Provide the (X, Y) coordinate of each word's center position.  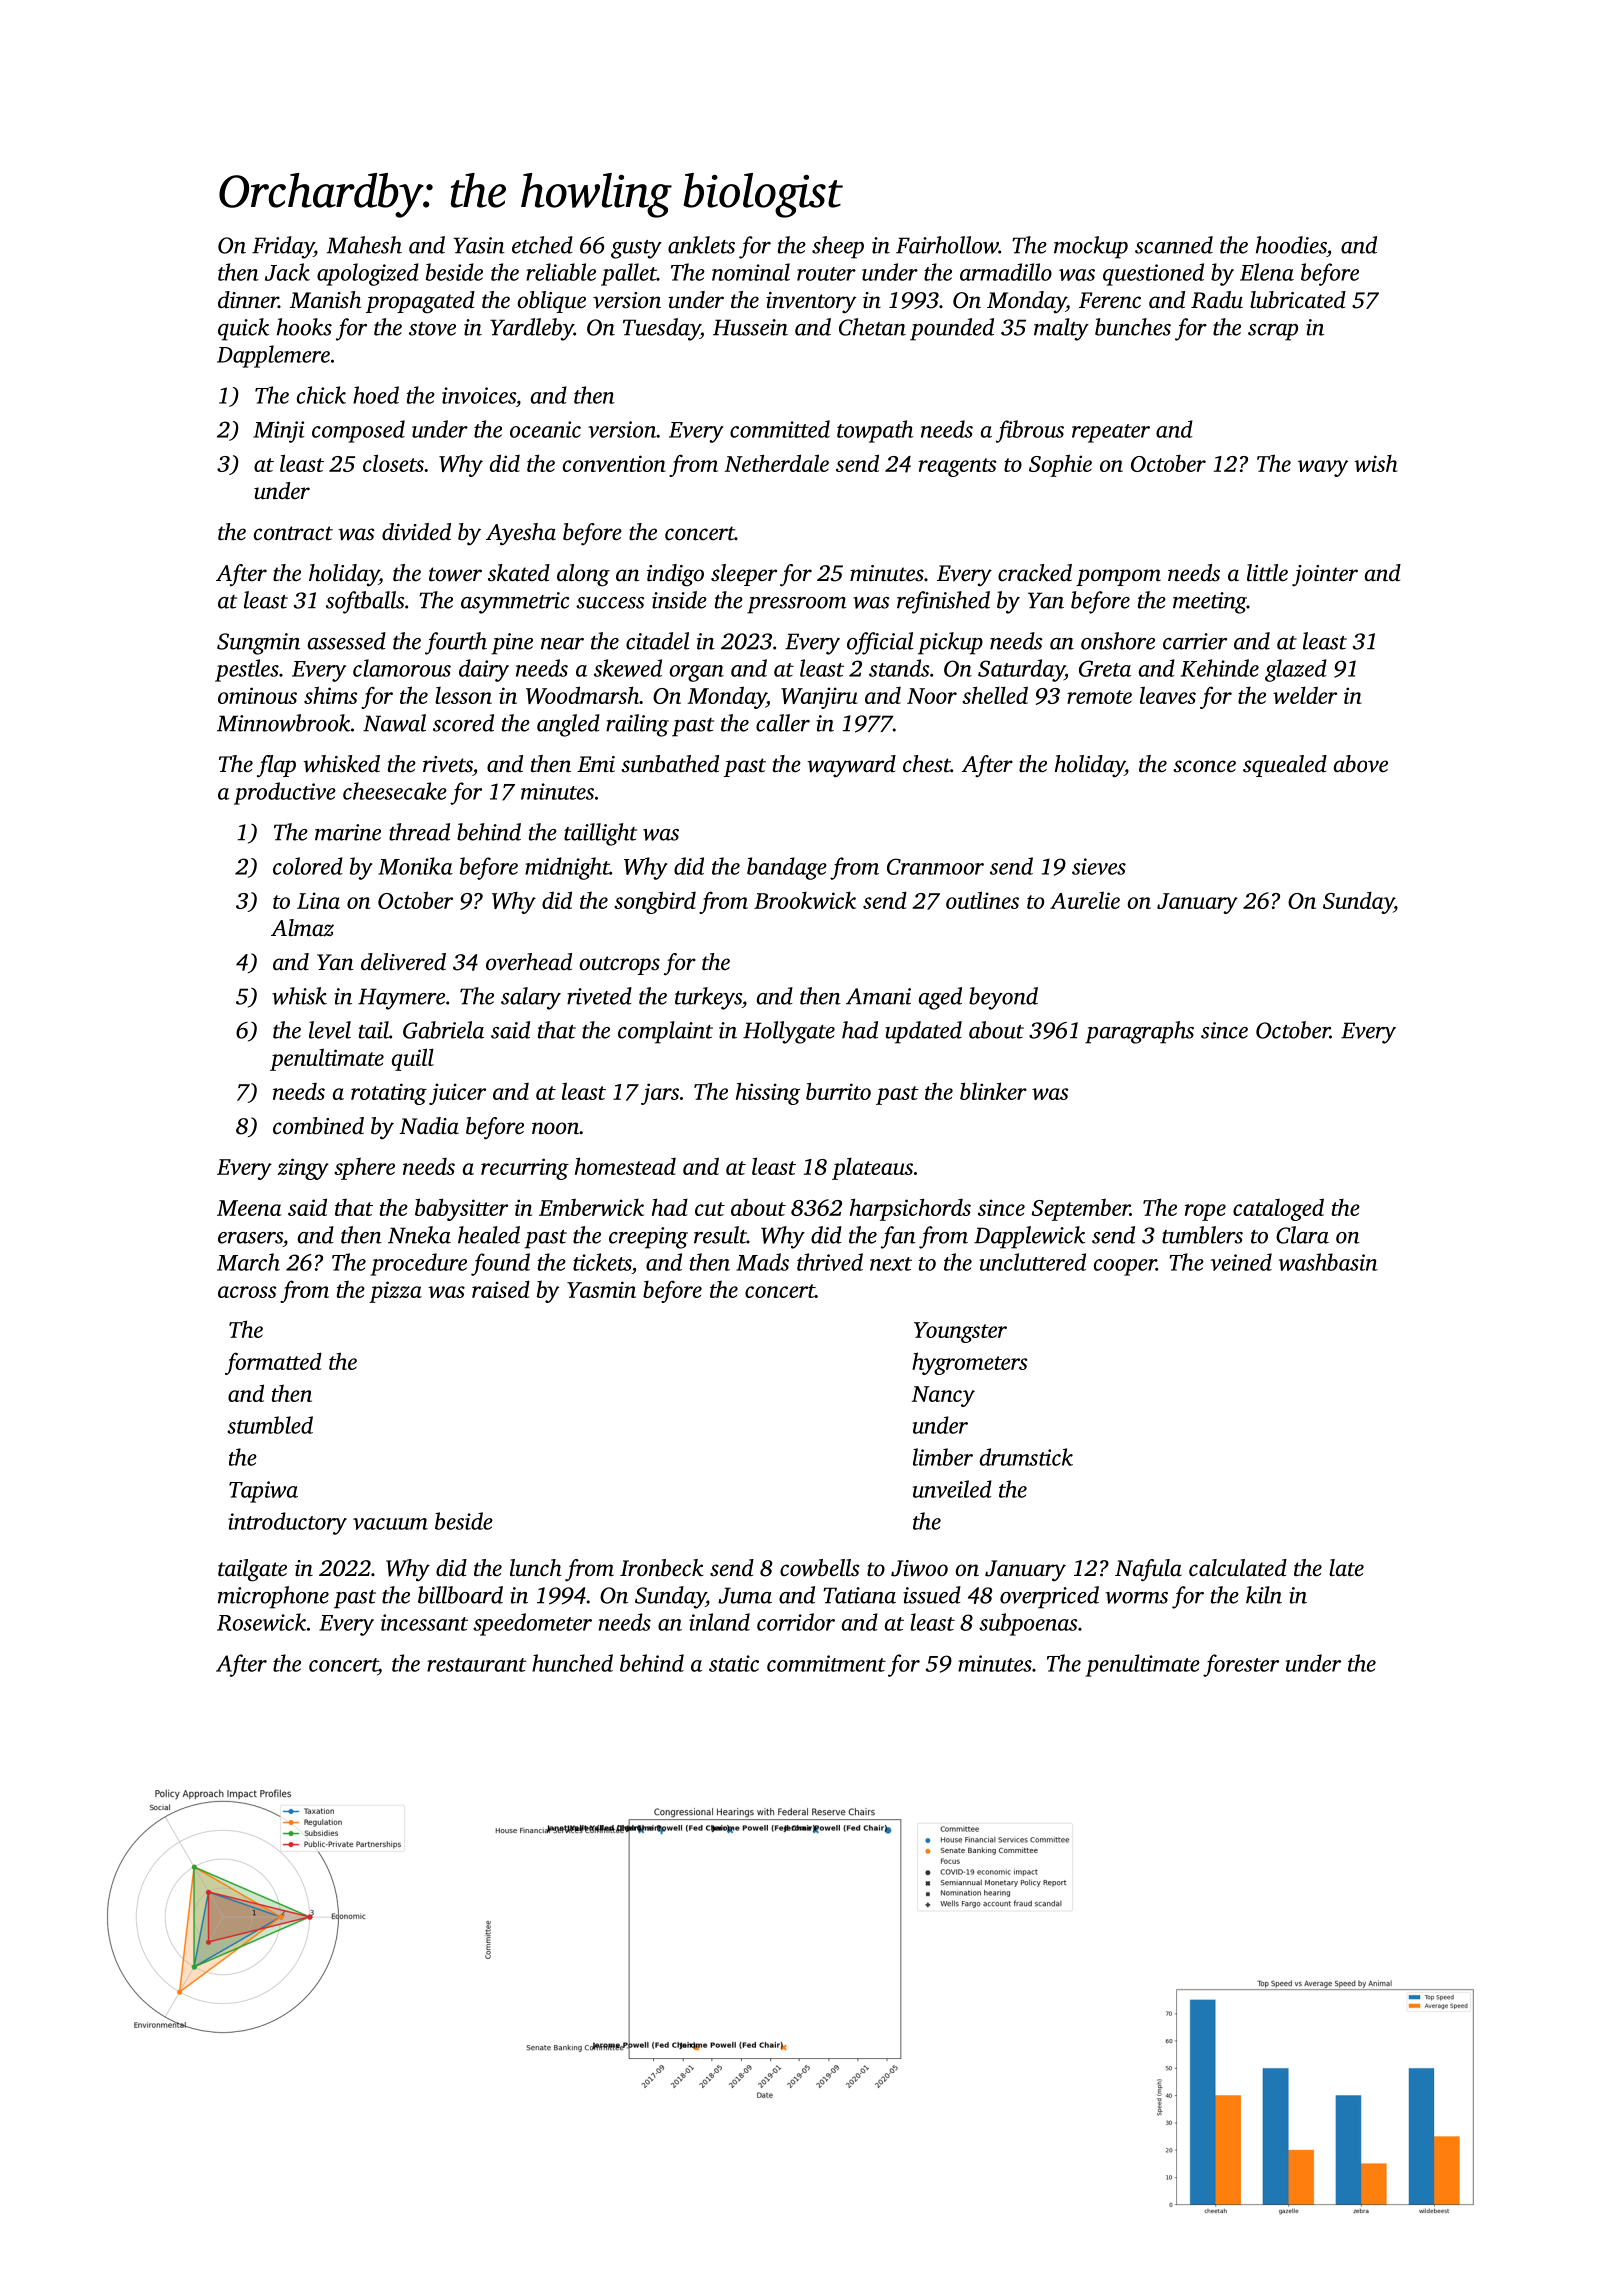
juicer (457, 1094)
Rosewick (261, 1622)
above (1361, 764)
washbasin (1328, 1262)
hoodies (1291, 245)
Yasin (479, 245)
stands (899, 668)
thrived (830, 1262)
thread (419, 832)
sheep (838, 247)
